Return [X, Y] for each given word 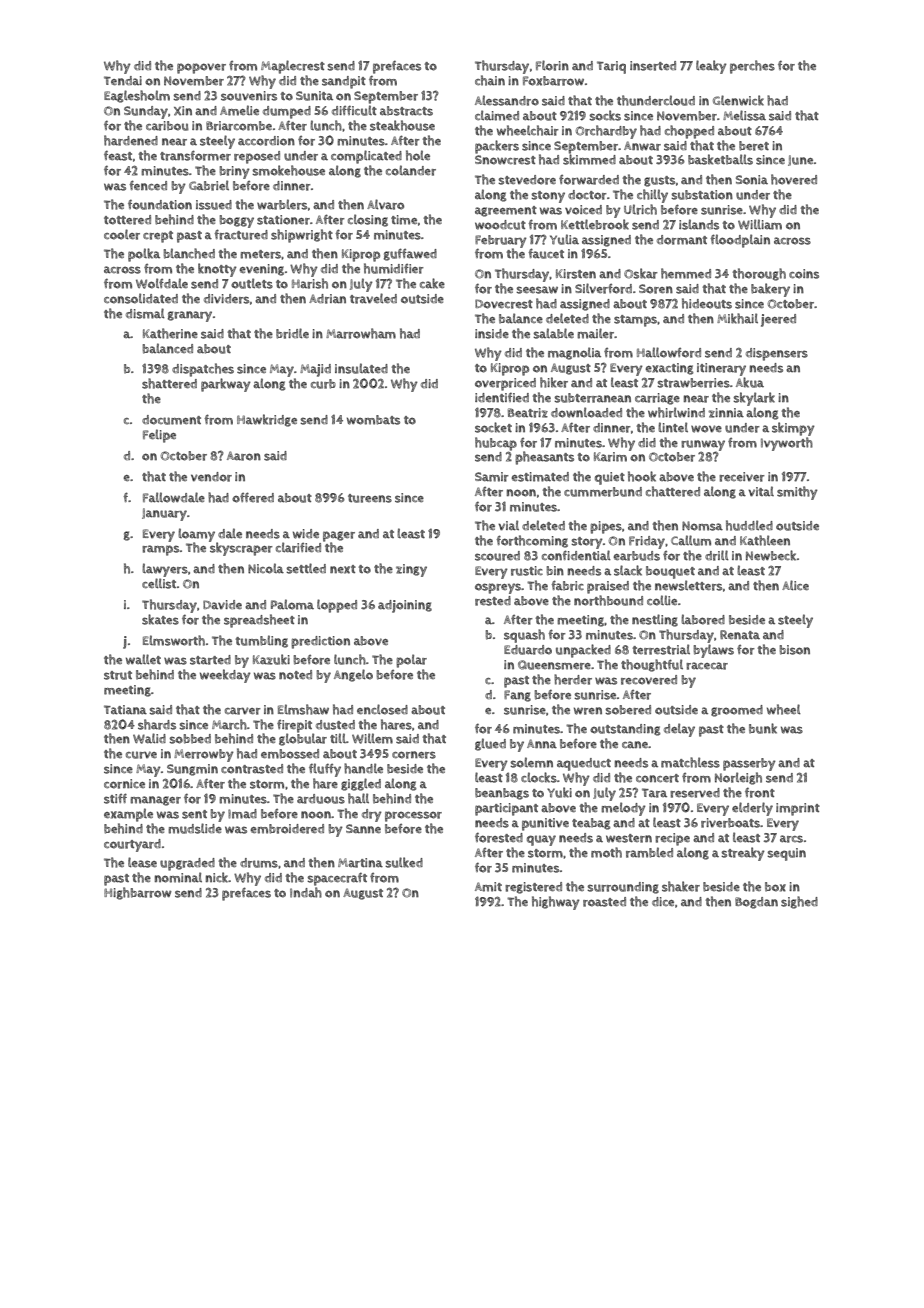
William [760, 224]
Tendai [123, 80]
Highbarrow [138, 893]
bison [795, 650]
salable [553, 333]
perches [752, 67]
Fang [517, 696]
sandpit [344, 82]
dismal [145, 313]
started [210, 660]
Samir [492, 477]
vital [761, 491]
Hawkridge [267, 420]
